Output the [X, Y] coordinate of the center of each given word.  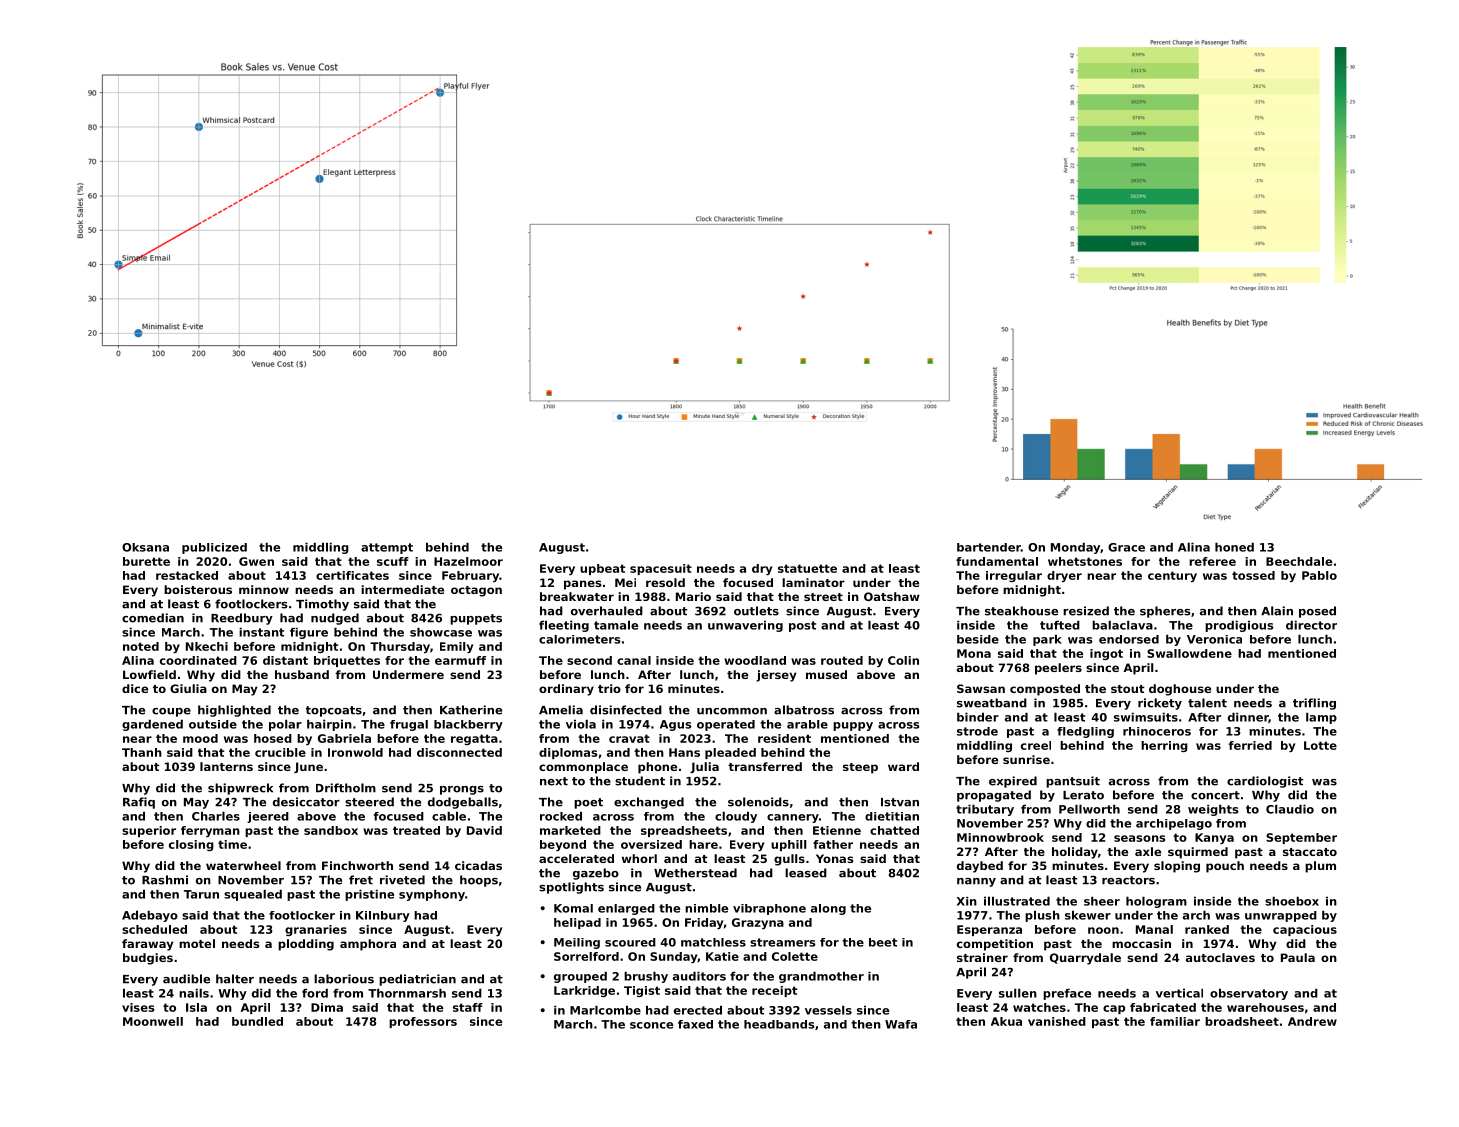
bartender [989, 547]
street [823, 597]
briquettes [347, 661]
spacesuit [661, 569]
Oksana [145, 547]
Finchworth [357, 865]
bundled [257, 1021]
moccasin [1141, 943]
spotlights [571, 888]
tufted [1060, 625]
